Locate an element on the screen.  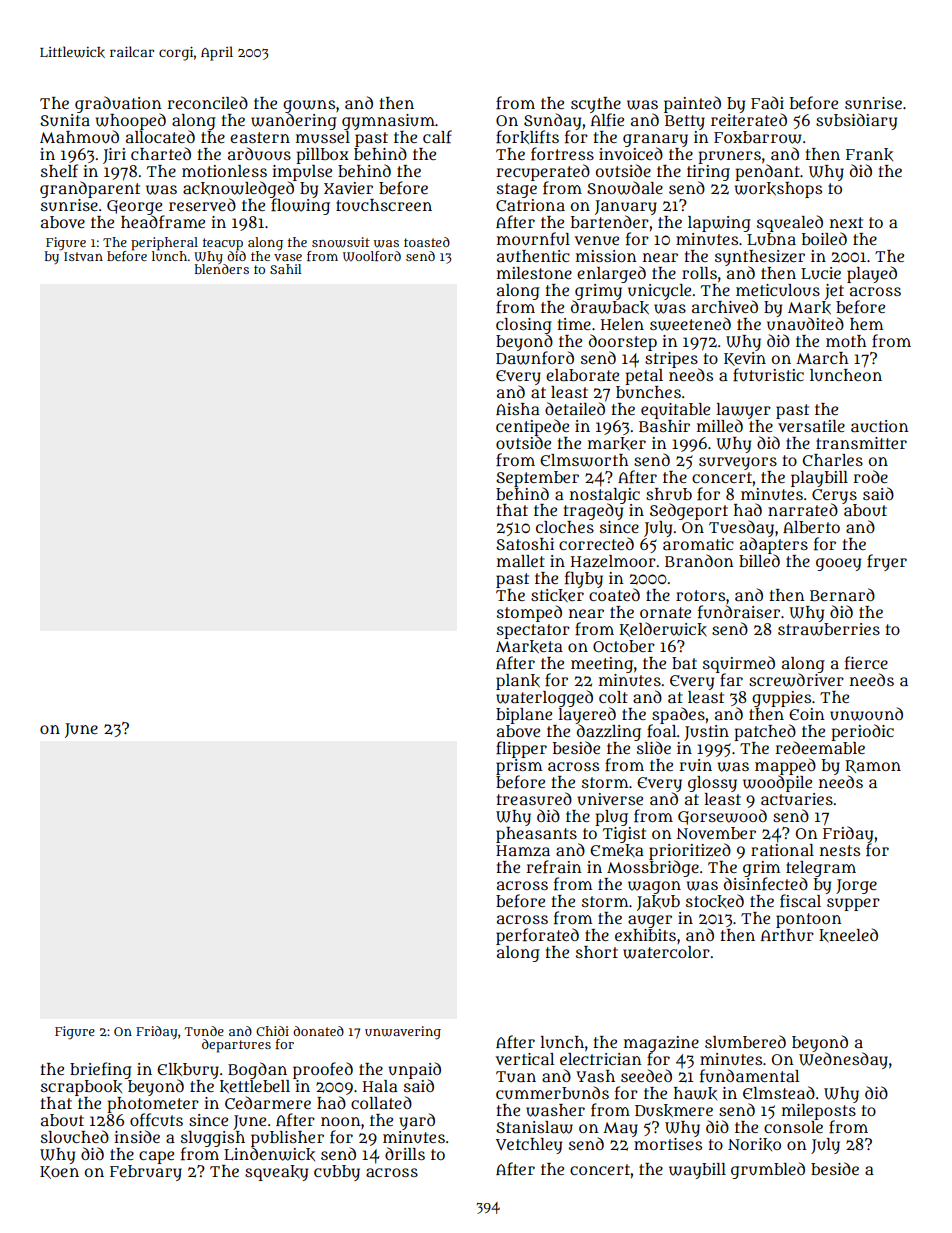
Fadi is located at coordinates (767, 102).
